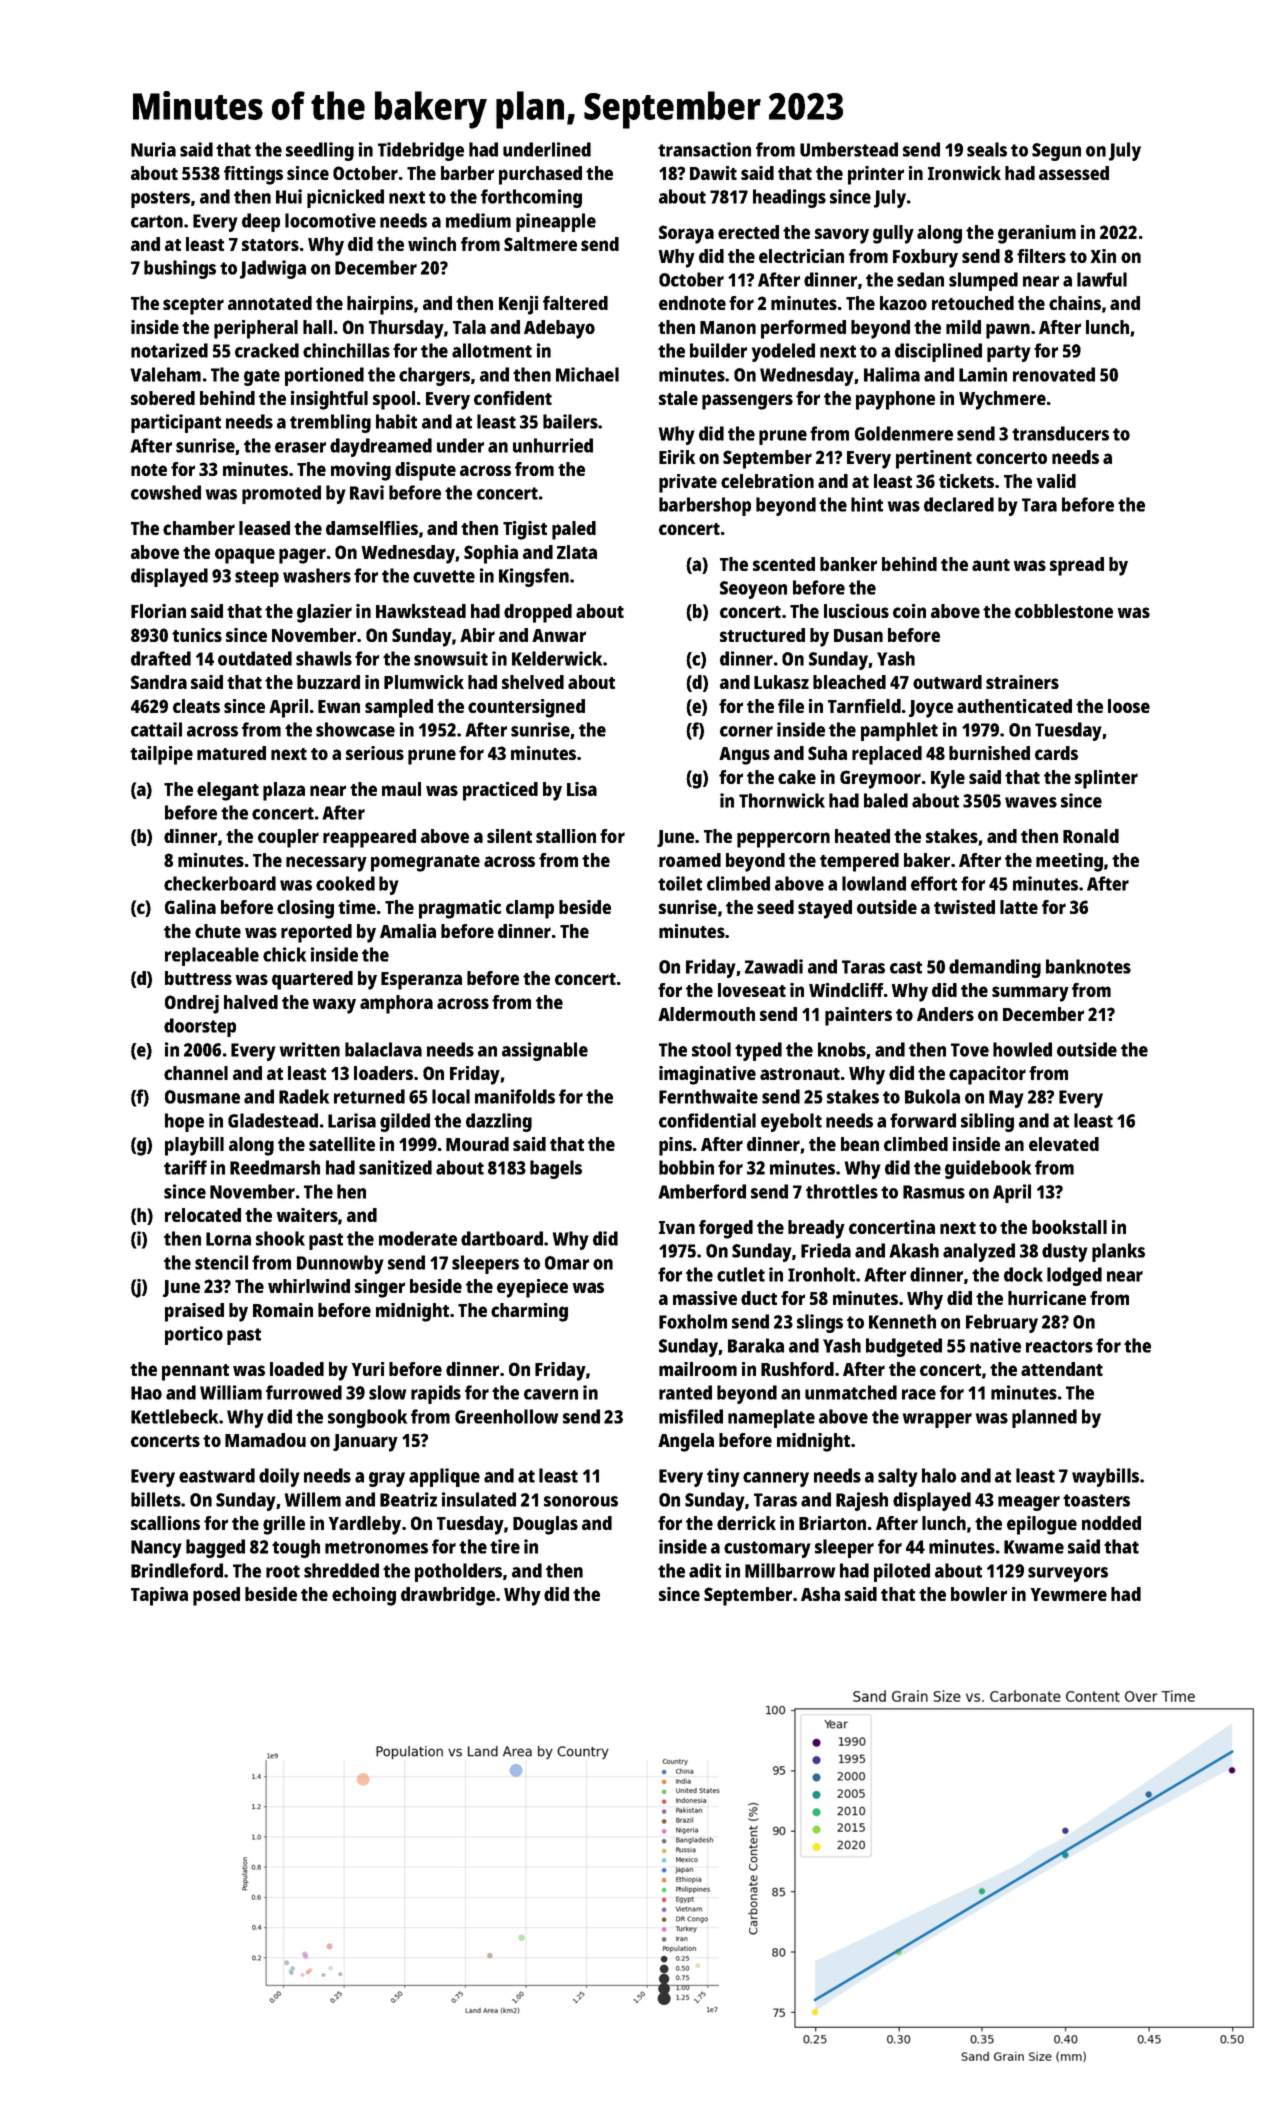 The image size is (1284, 2115). What do you see at coordinates (253, 175) in the page?
I see `fittings` at bounding box center [253, 175].
